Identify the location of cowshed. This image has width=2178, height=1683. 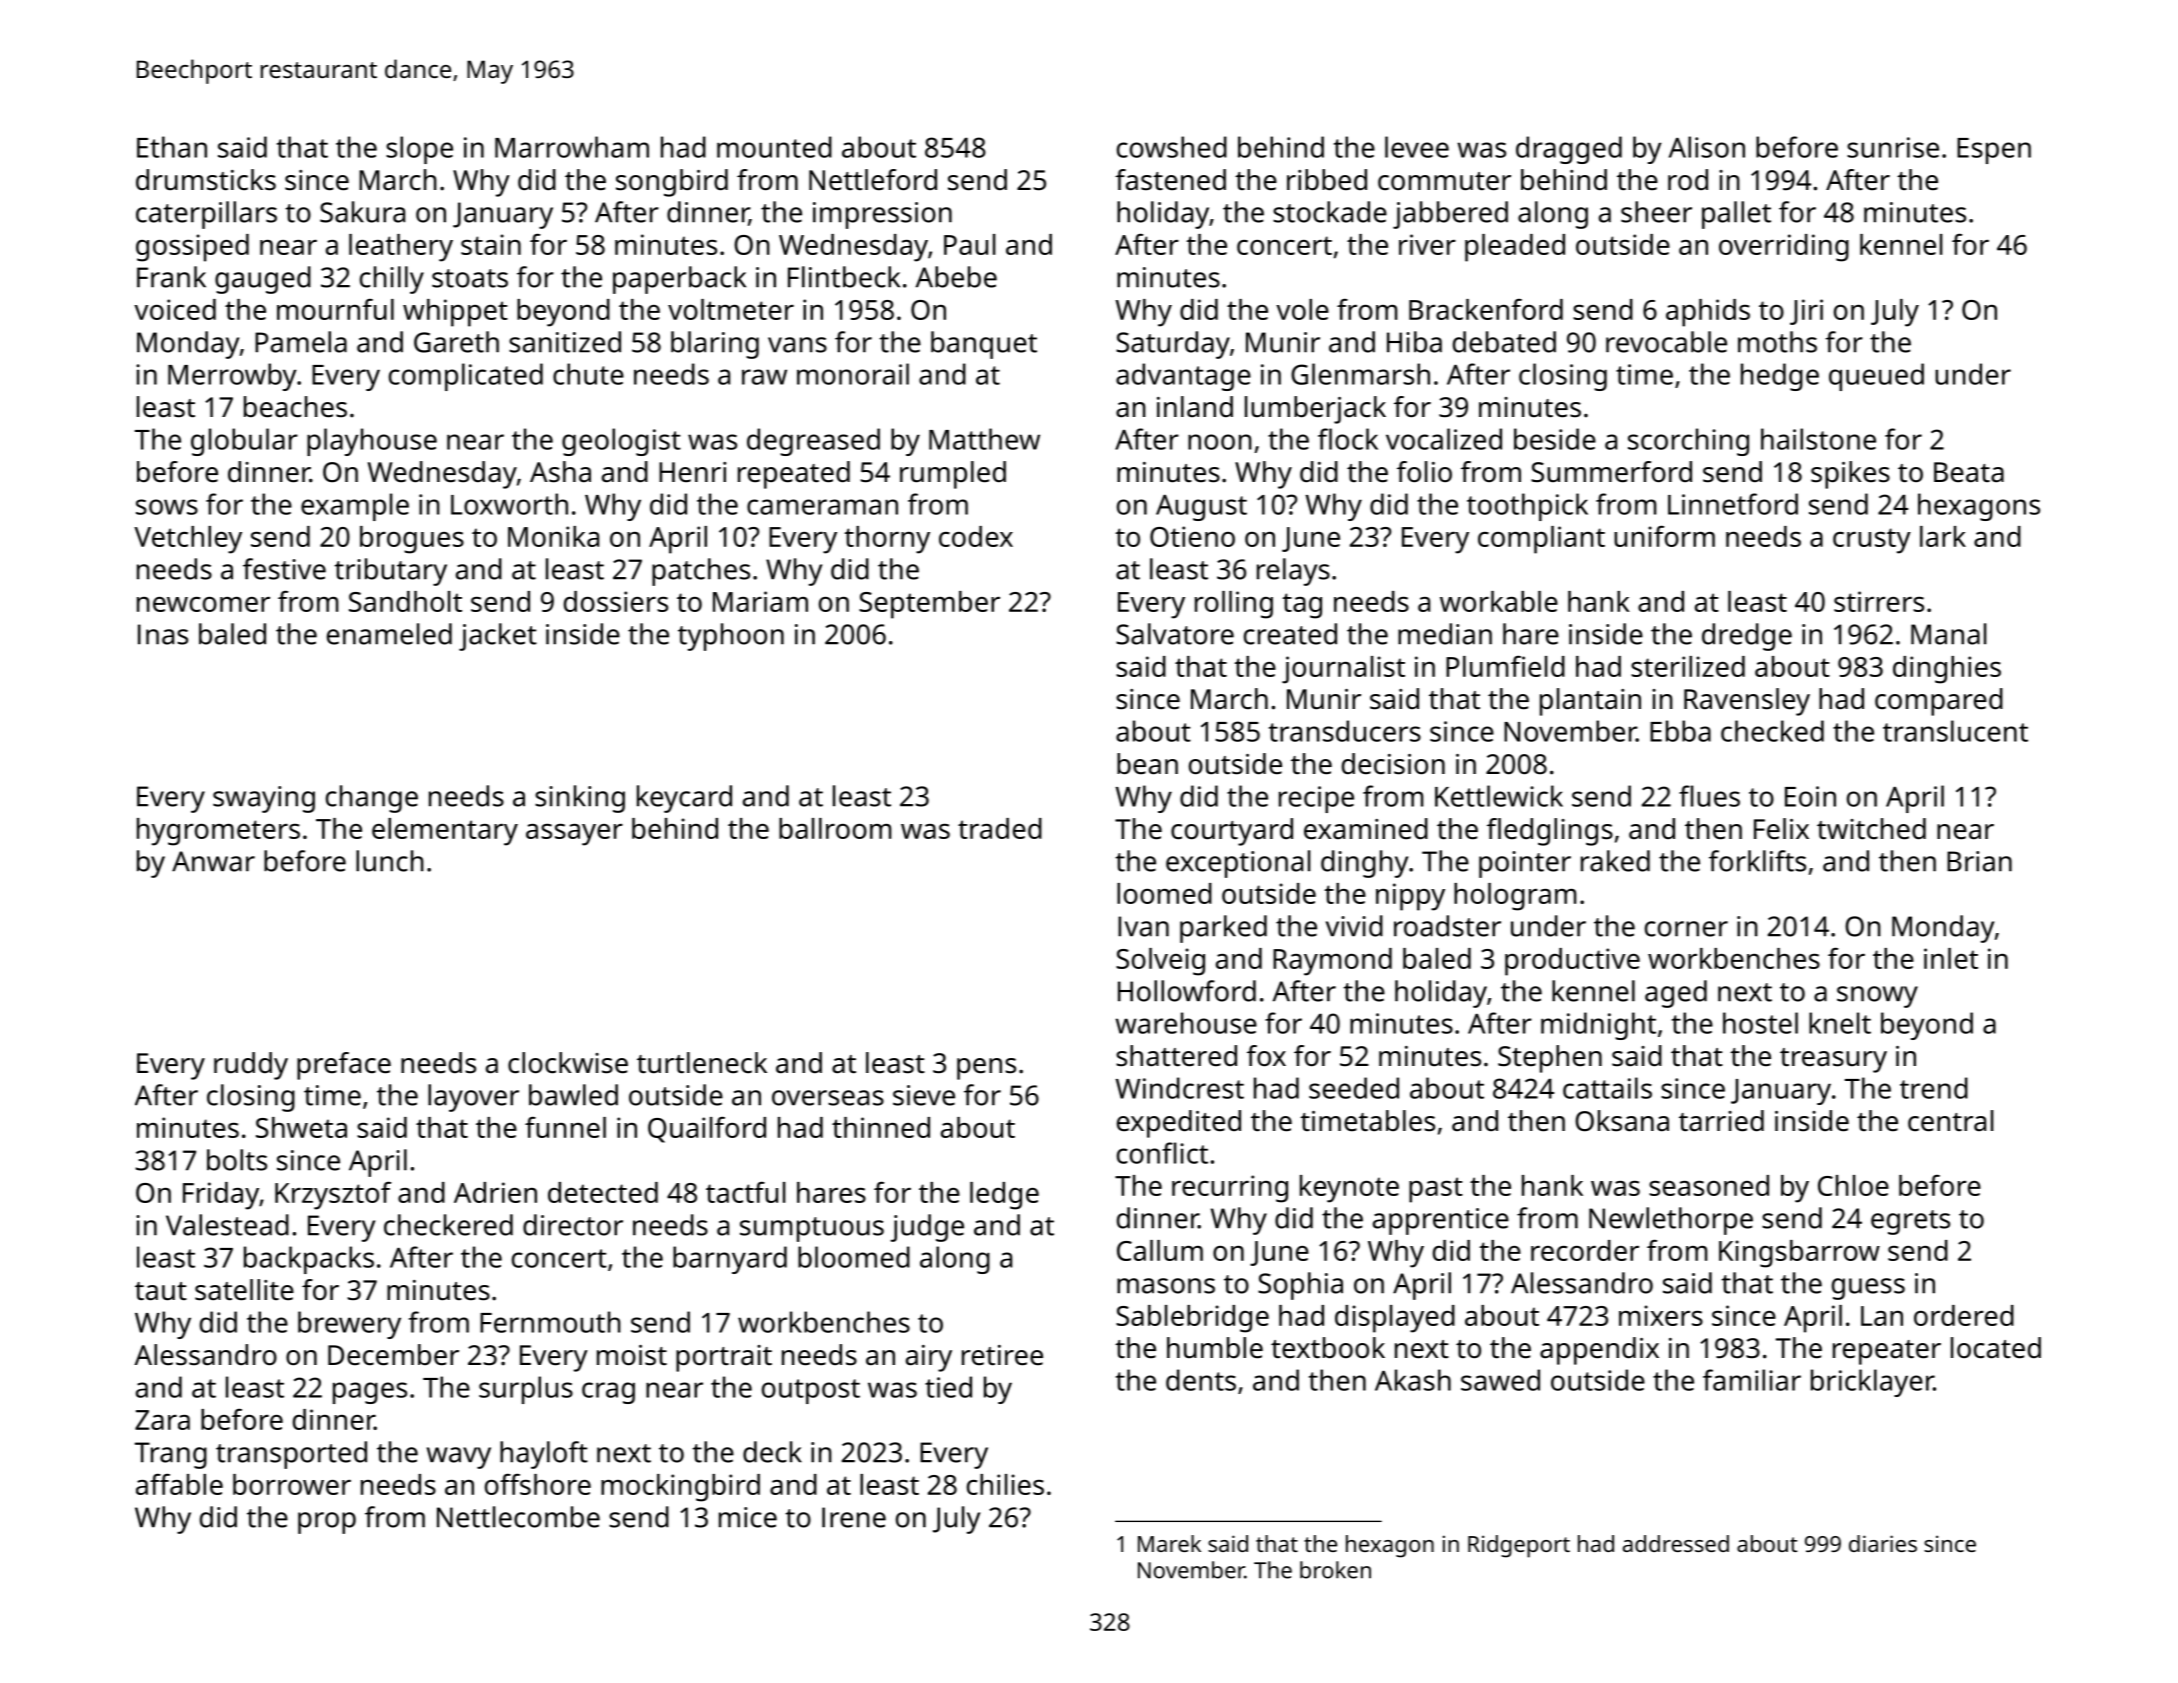
(1172, 147).
